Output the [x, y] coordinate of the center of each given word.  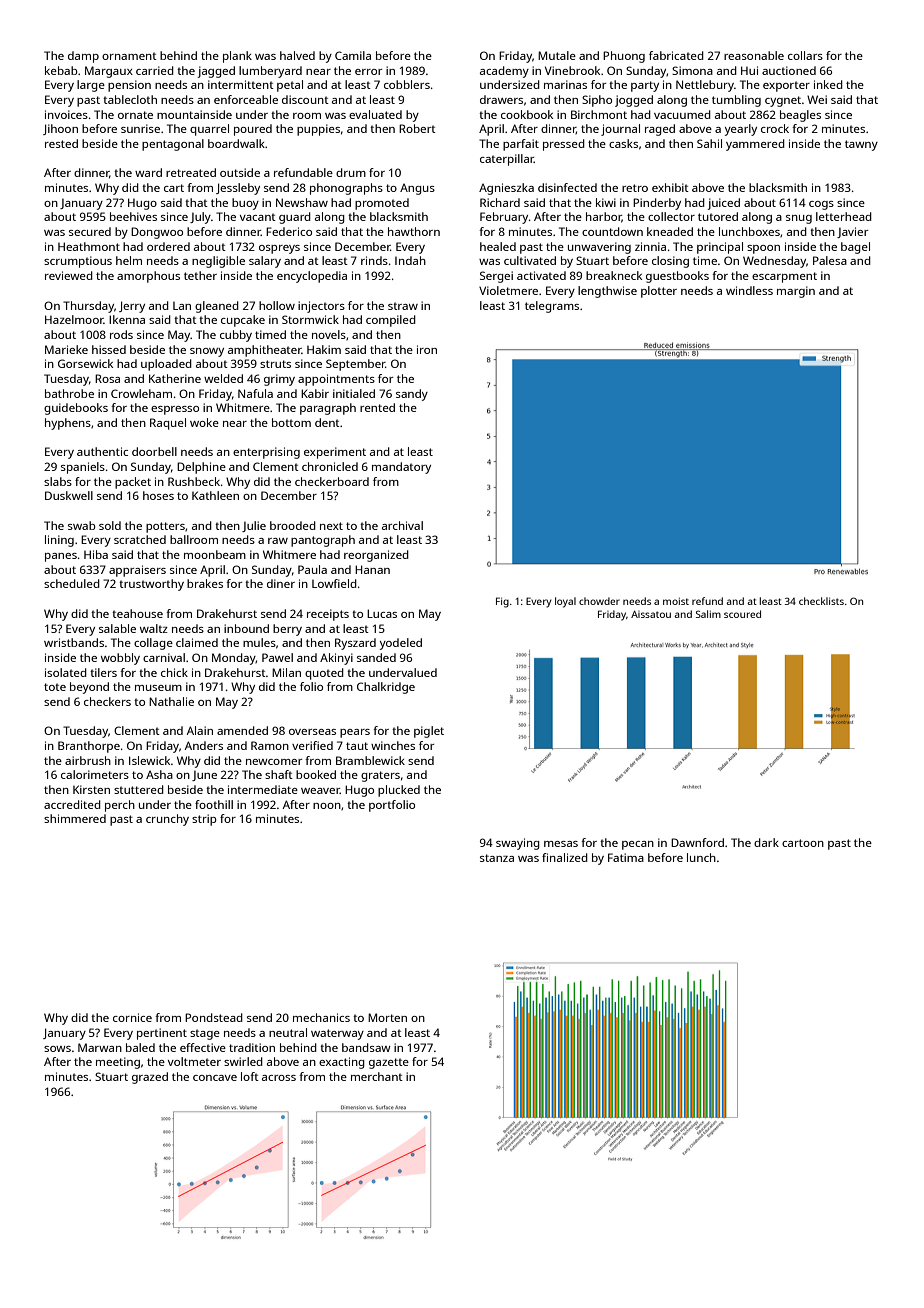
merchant [377, 1076]
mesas [561, 844]
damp [83, 57]
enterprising [266, 453]
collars [805, 55]
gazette [389, 1063]
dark [766, 842]
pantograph [323, 541]
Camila [353, 55]
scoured [742, 614]
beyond [89, 688]
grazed [150, 1078]
